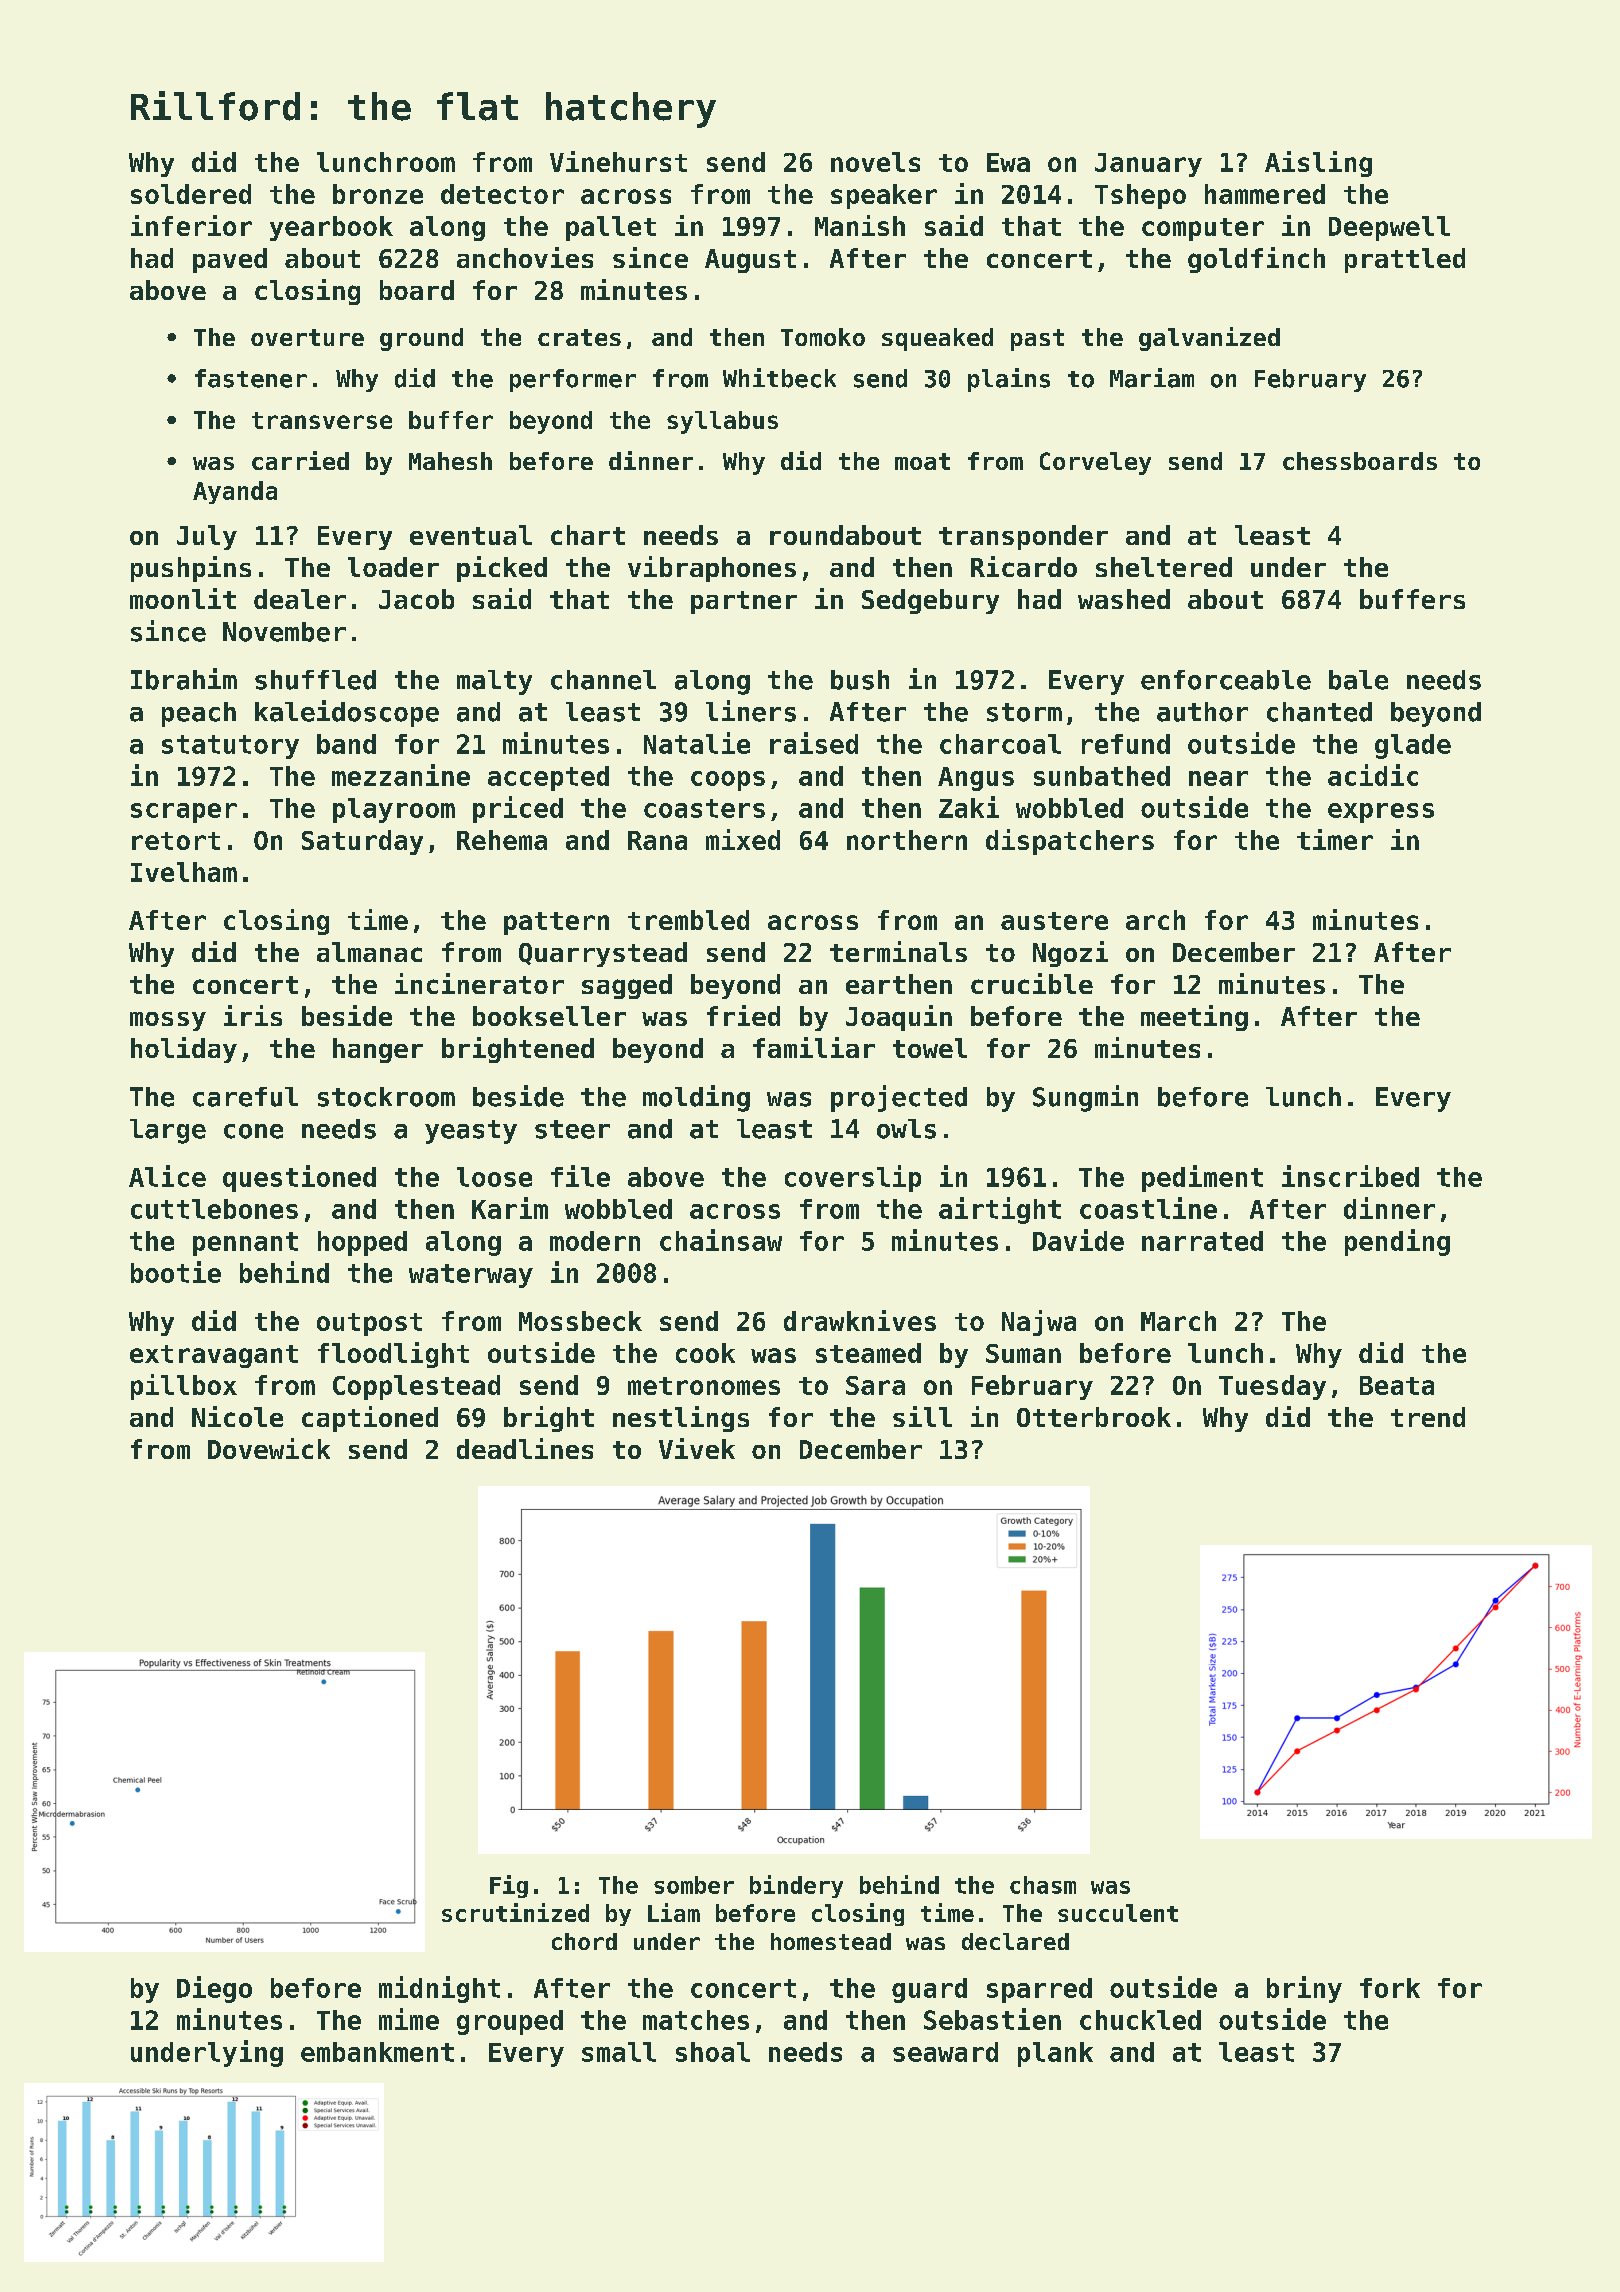  What do you see at coordinates (378, 194) in the document?
I see `bronze` at bounding box center [378, 194].
